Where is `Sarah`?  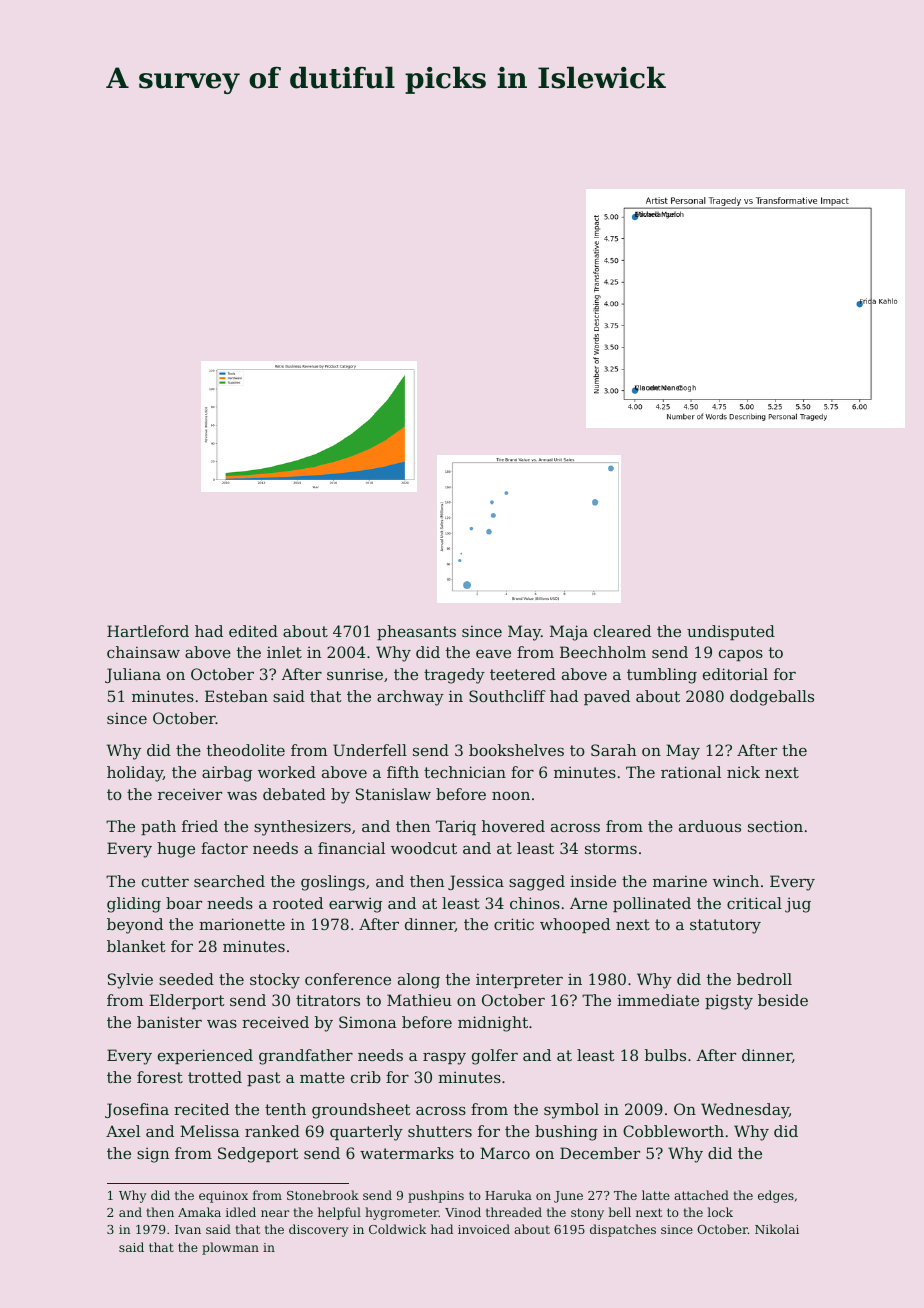 Sarah is located at coordinates (613, 750).
